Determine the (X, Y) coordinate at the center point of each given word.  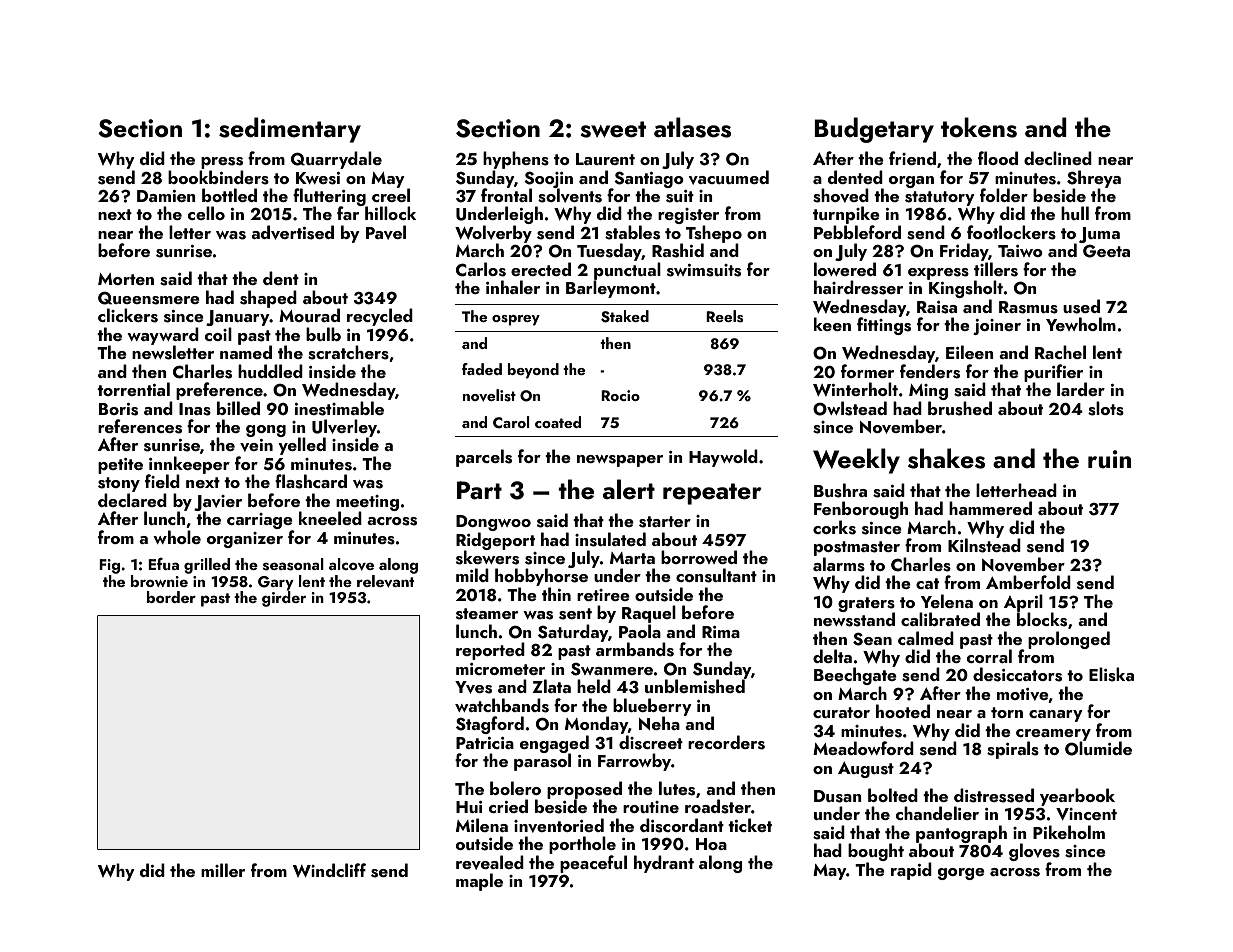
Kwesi (318, 178)
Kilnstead (984, 545)
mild (472, 575)
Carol (511, 422)
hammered (990, 508)
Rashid (678, 250)
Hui (469, 807)
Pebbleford (857, 232)
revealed (490, 862)
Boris (118, 409)
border (171, 597)
